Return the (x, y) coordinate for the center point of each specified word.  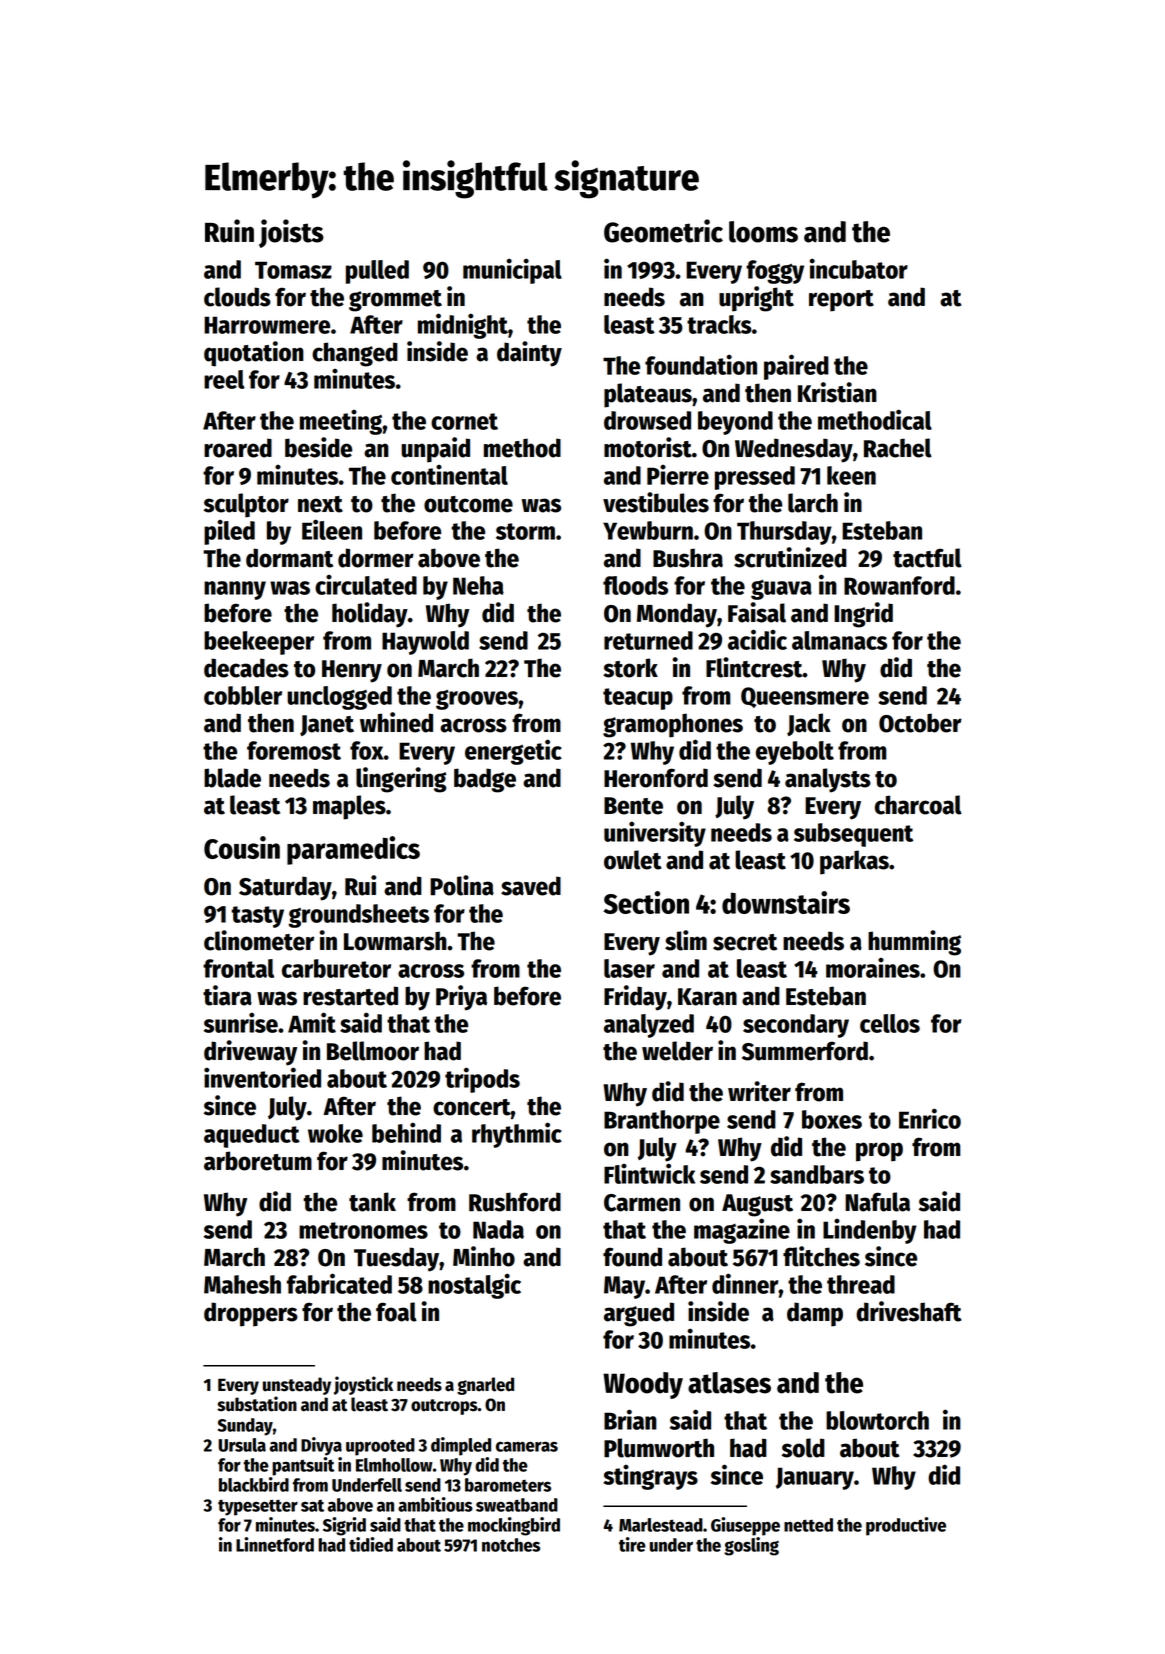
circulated (366, 585)
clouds (237, 297)
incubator (859, 268)
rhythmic (517, 1135)
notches (511, 1545)
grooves (477, 700)
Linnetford (275, 1544)
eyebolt (795, 753)
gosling (751, 1546)
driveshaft (909, 1311)
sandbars (817, 1174)
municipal (512, 271)
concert (472, 1107)
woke (335, 1133)
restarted (350, 996)
